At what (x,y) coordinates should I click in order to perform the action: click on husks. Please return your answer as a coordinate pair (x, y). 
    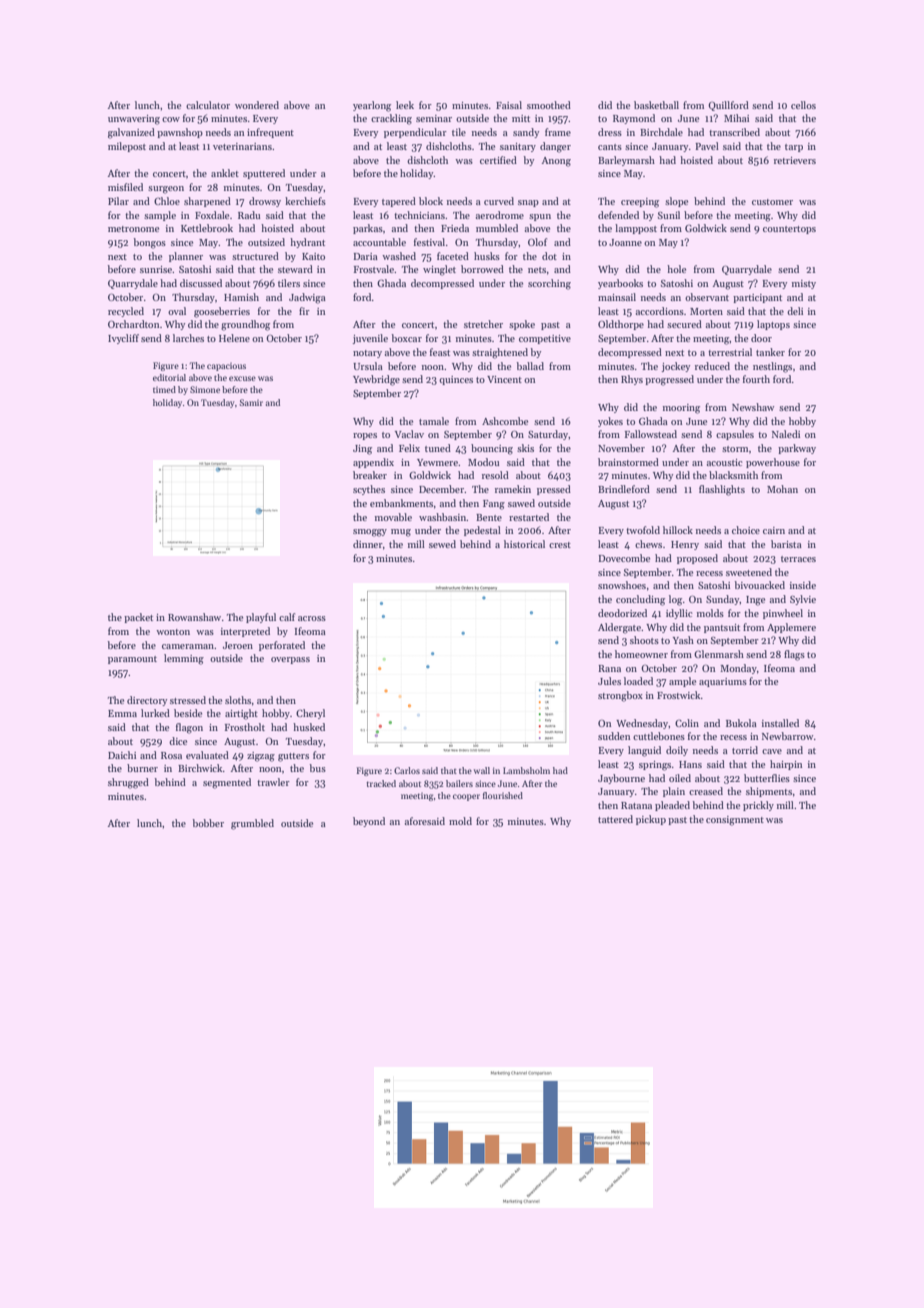
    Looking at the image, I should click on (487, 256).
